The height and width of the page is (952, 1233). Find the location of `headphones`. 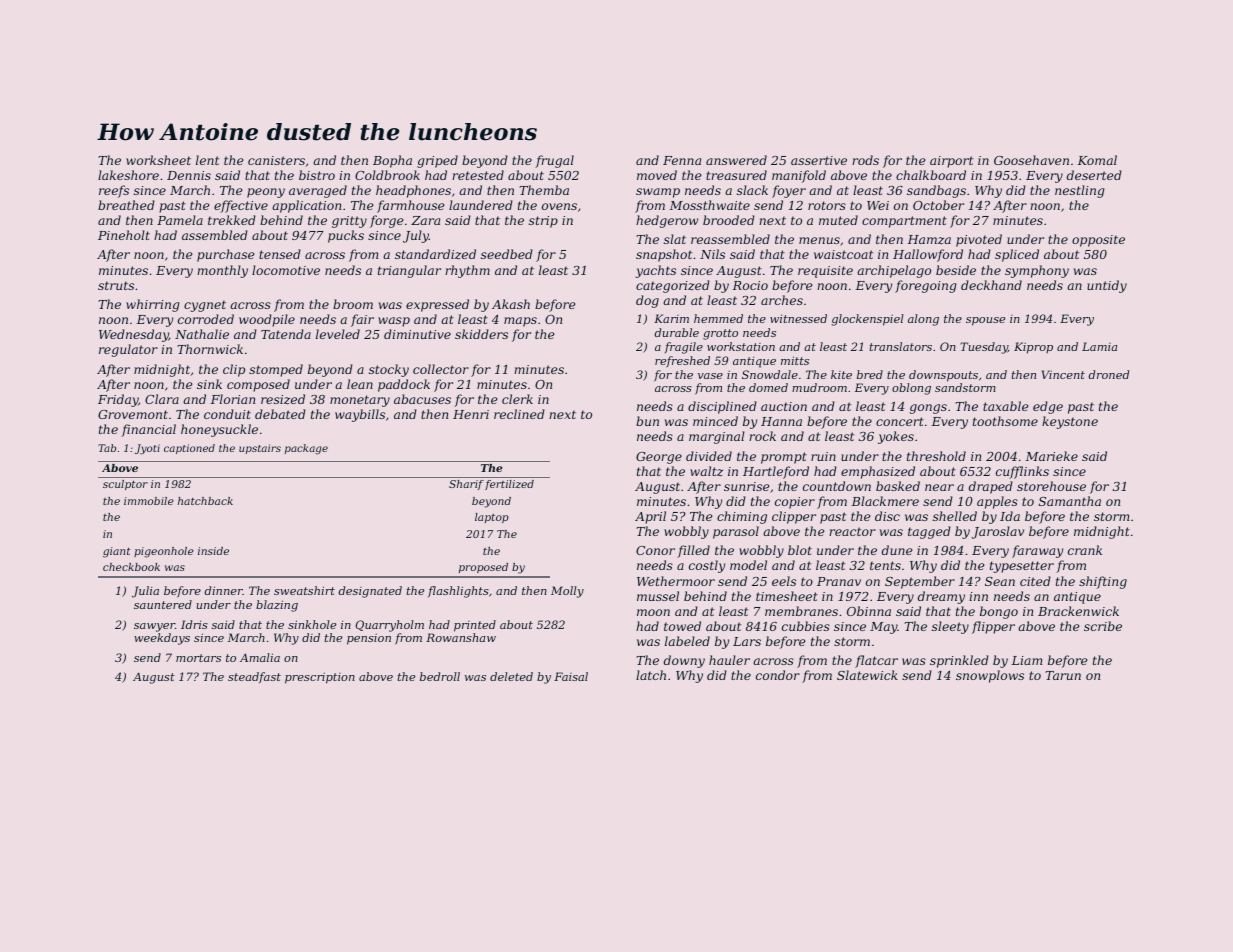

headphones is located at coordinates (413, 191).
